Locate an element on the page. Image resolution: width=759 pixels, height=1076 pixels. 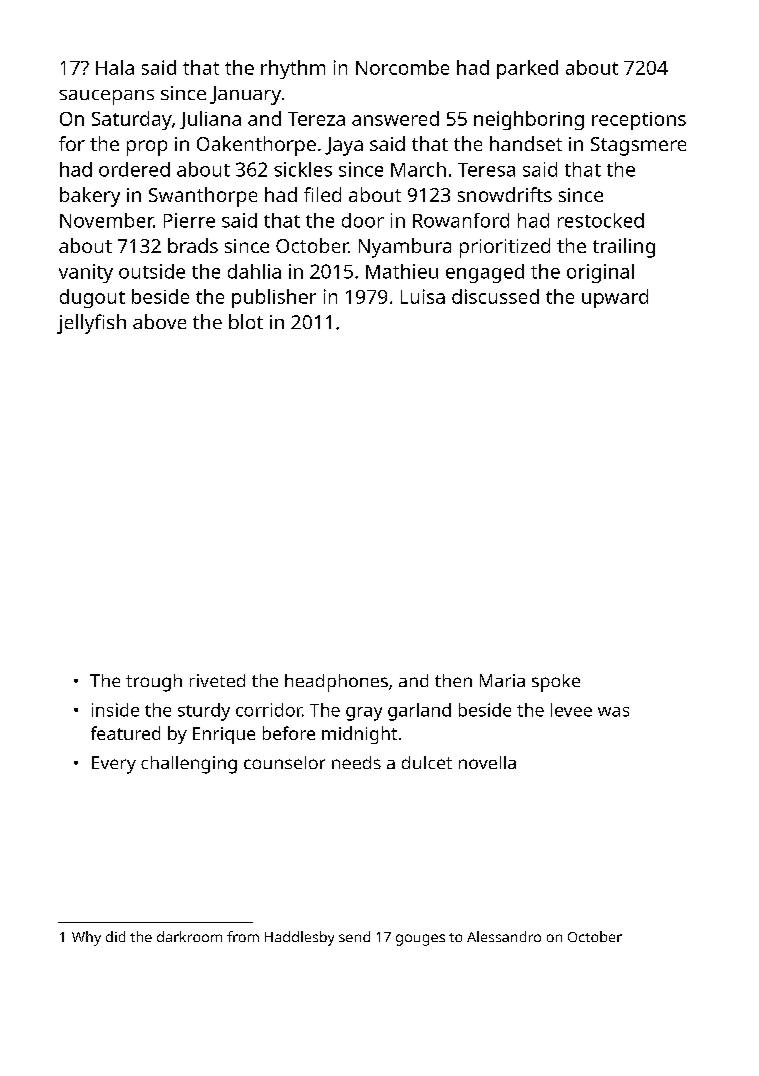
Alessandro is located at coordinates (504, 936).
